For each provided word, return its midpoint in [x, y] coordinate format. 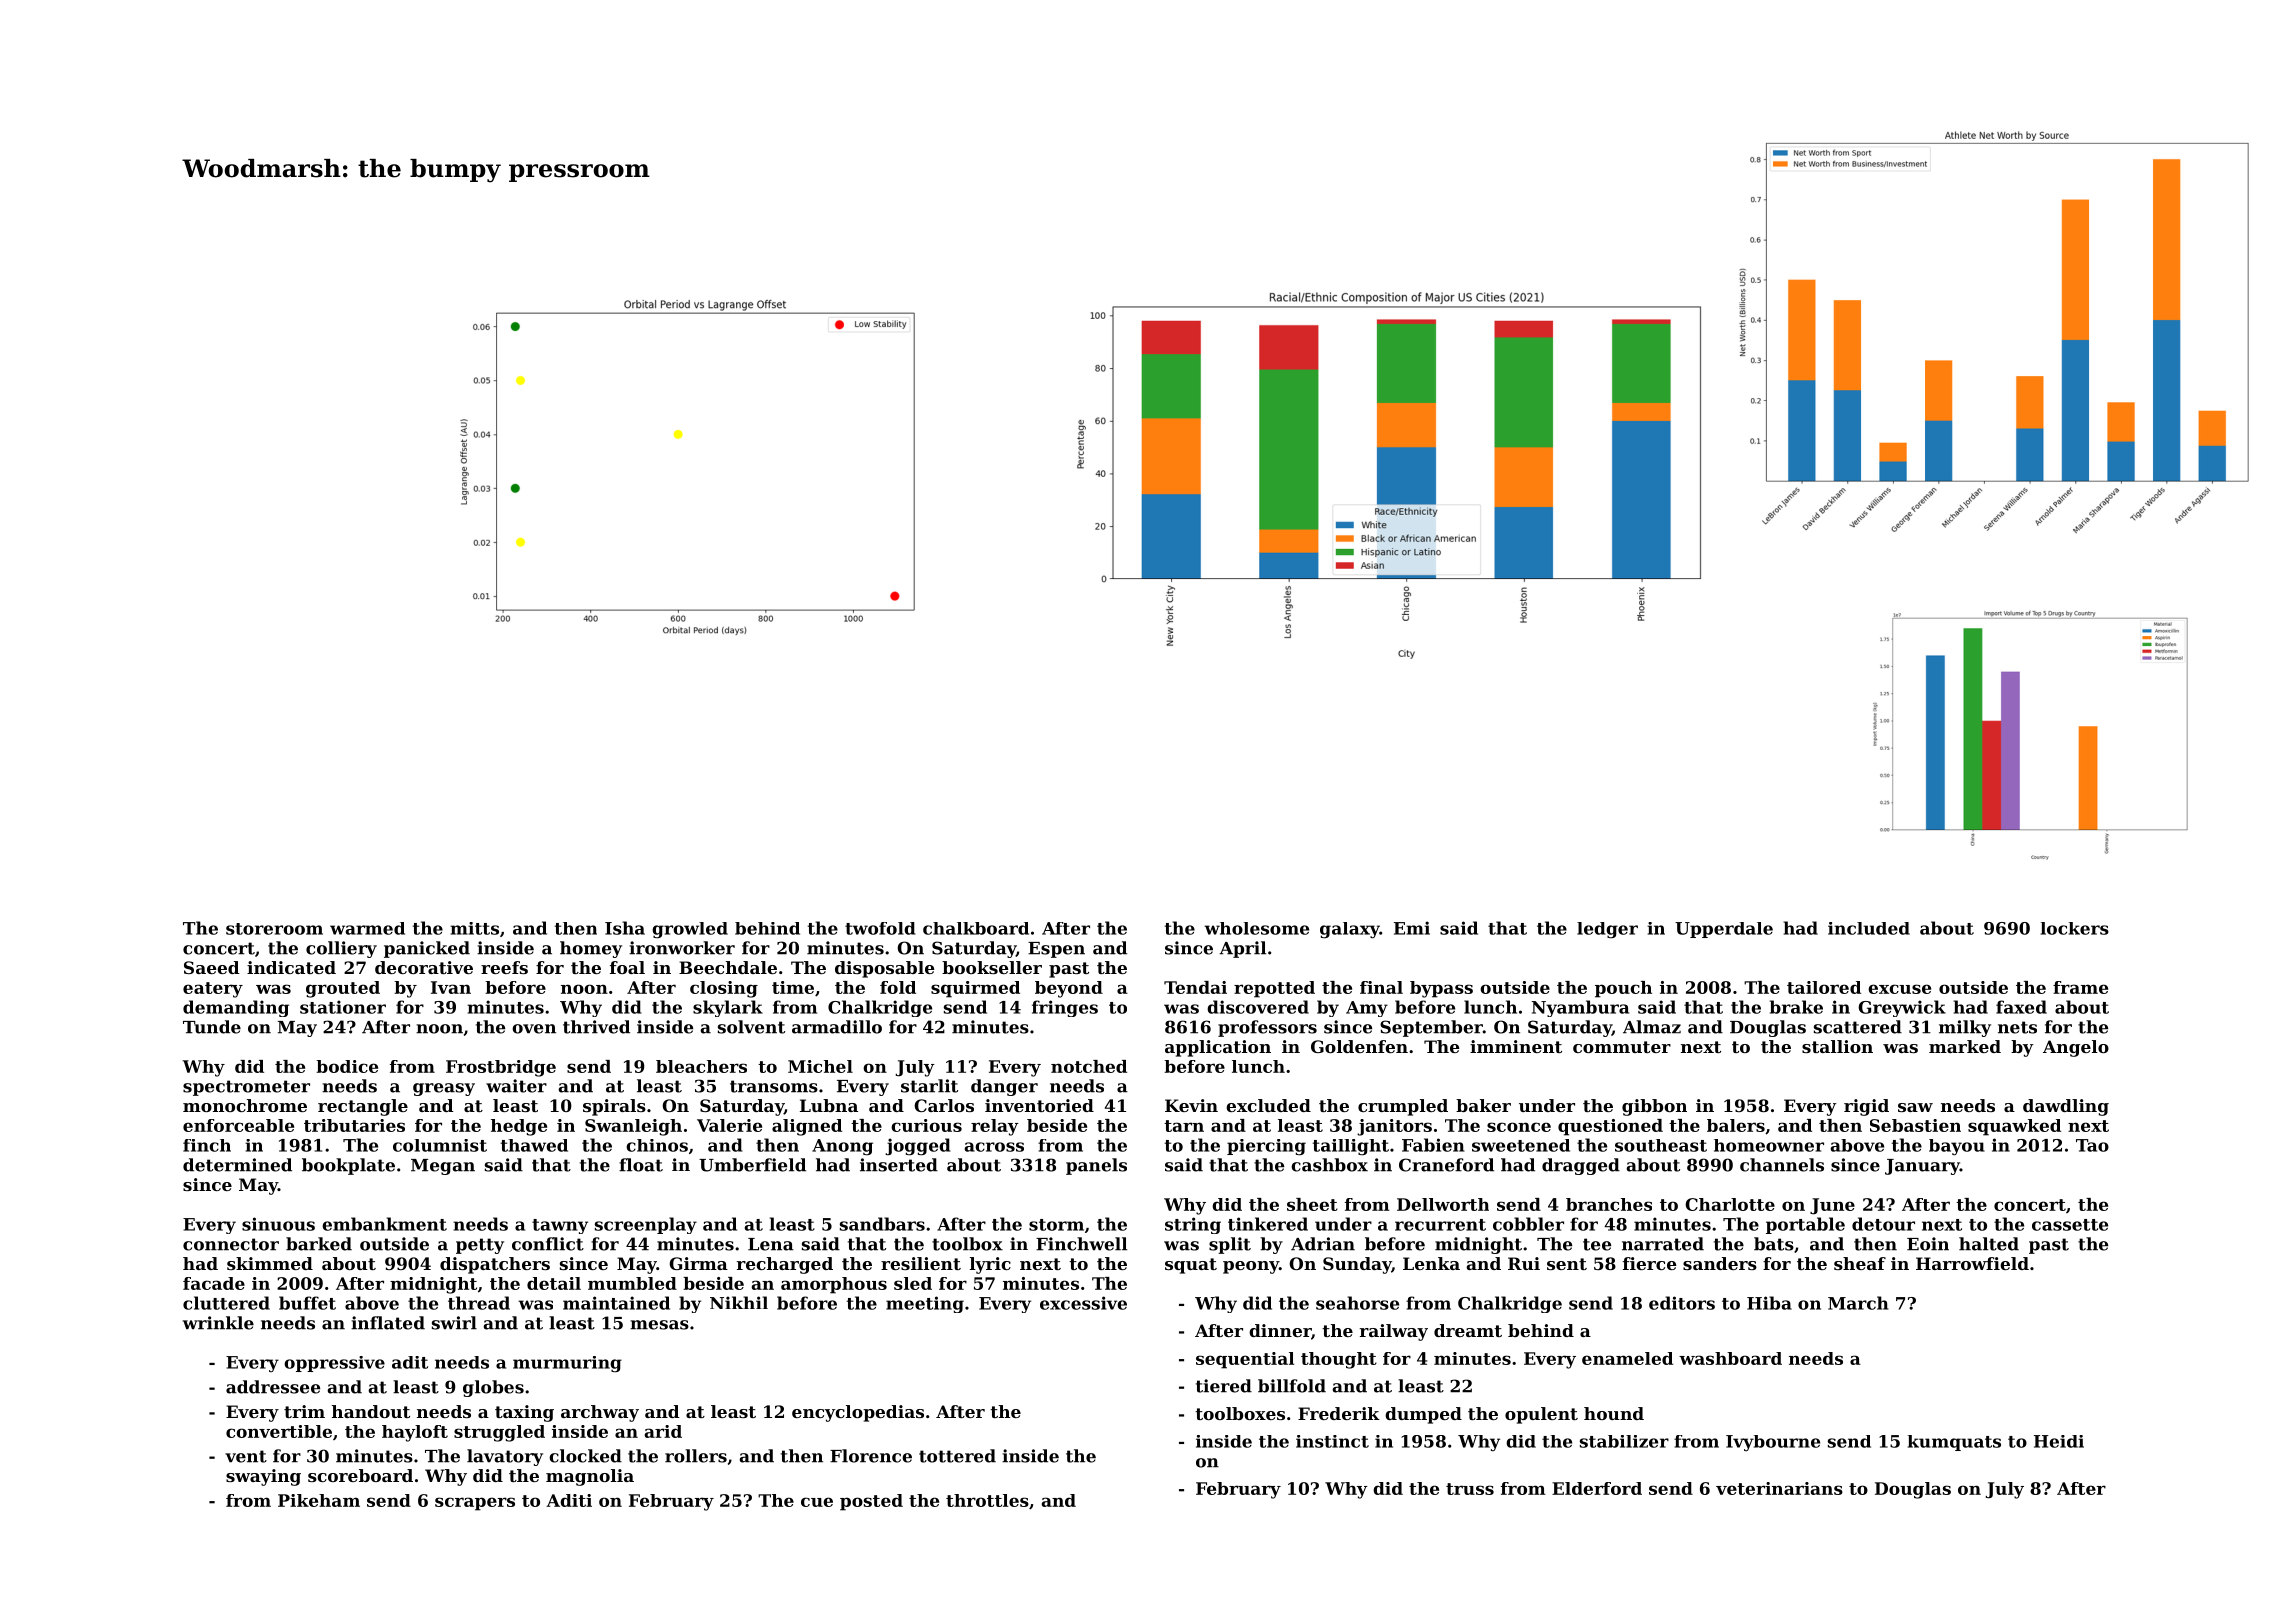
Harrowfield [1972, 1263]
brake [1796, 1007]
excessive [1083, 1303]
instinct [1332, 1441]
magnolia [590, 1477]
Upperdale [1724, 930]
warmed [367, 928]
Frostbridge [501, 1068]
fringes [1065, 1008]
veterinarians [1779, 1488]
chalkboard [976, 928]
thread [479, 1303]
